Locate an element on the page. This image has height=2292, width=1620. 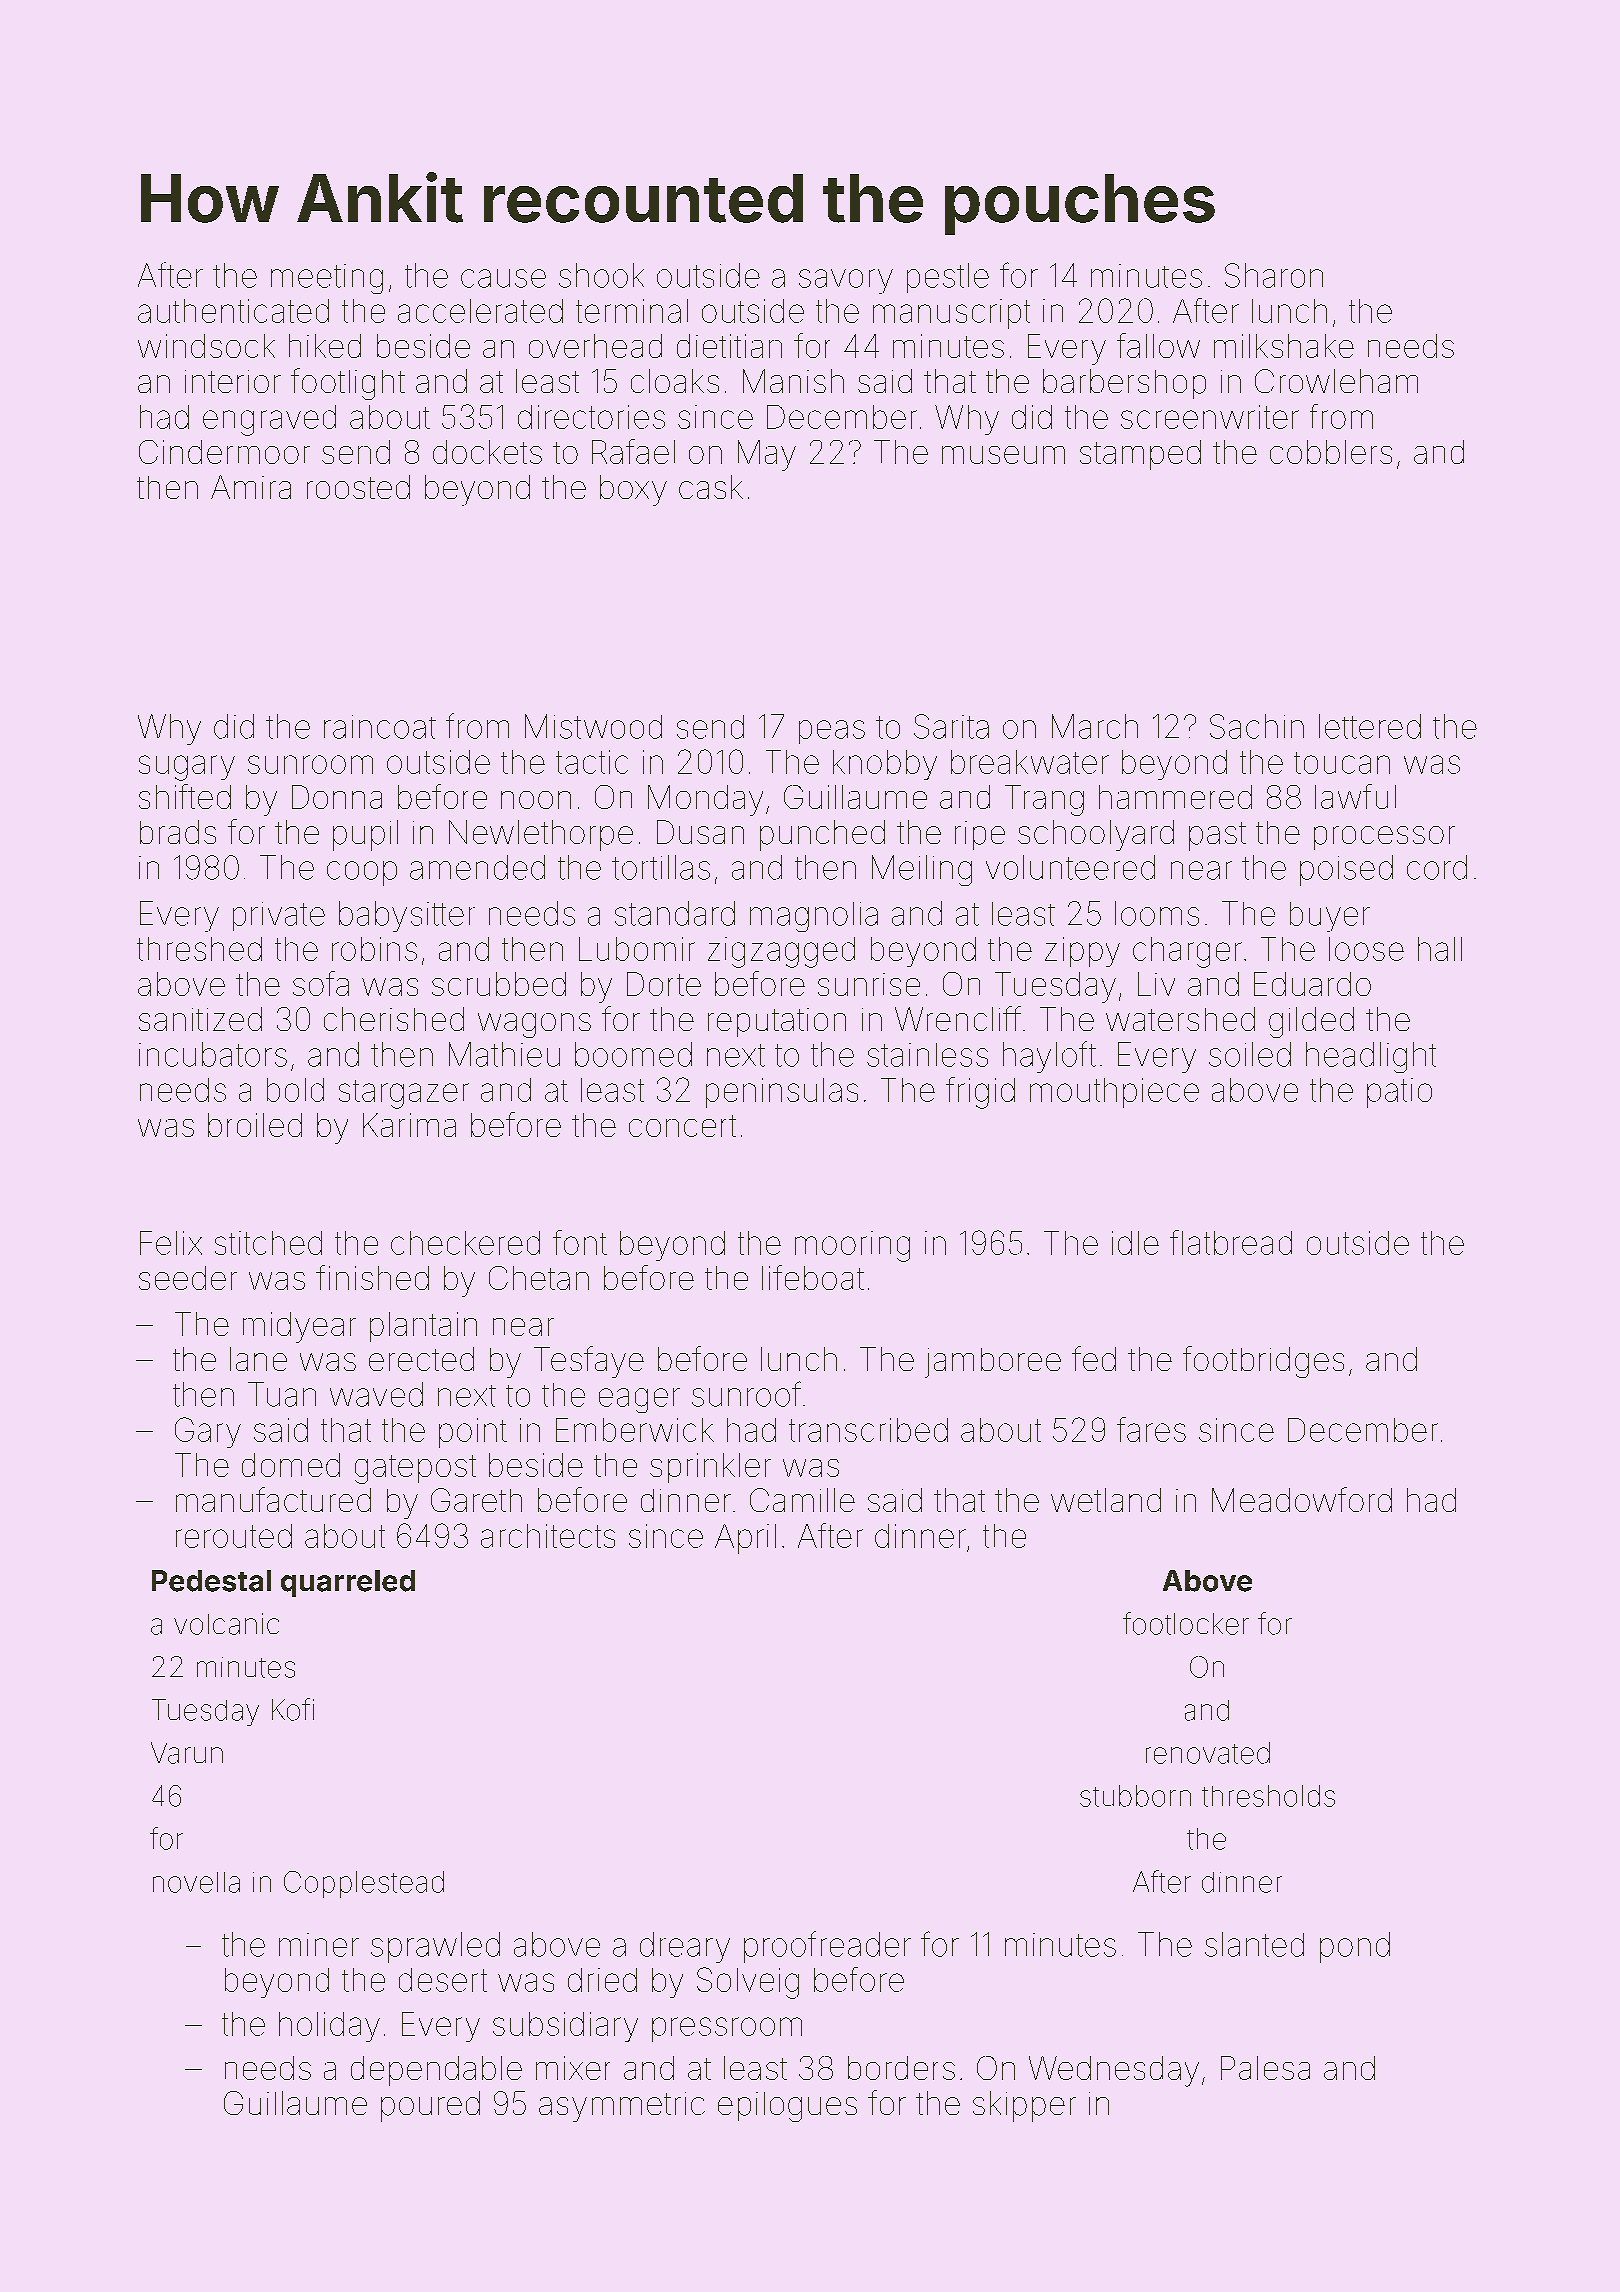
savory is located at coordinates (846, 281).
